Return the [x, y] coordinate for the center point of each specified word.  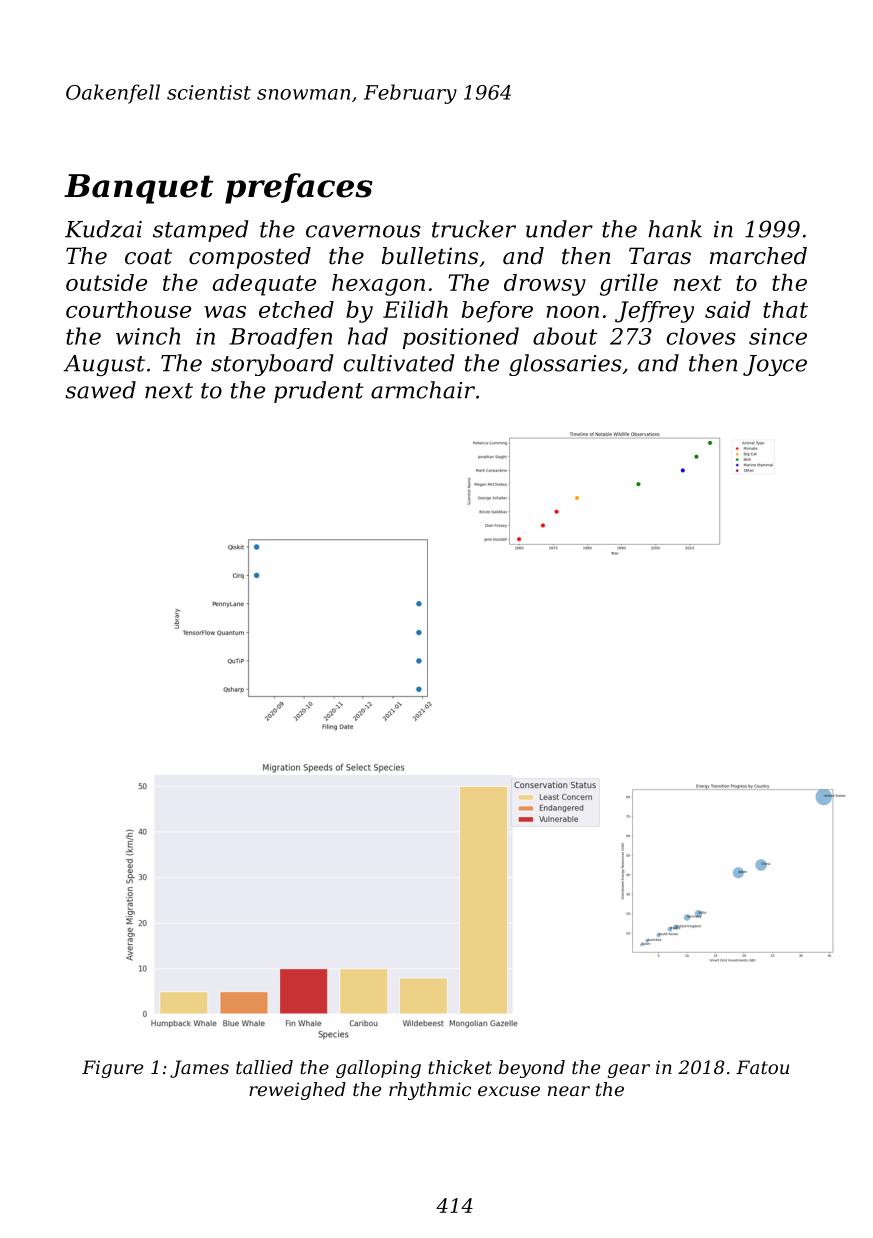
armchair [423, 390]
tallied [264, 1067]
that [785, 309]
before [497, 312]
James [199, 1069]
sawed [100, 390]
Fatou [762, 1067]
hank [675, 229]
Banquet [139, 189]
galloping [378, 1069]
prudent [319, 392]
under [559, 229]
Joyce [775, 365]
